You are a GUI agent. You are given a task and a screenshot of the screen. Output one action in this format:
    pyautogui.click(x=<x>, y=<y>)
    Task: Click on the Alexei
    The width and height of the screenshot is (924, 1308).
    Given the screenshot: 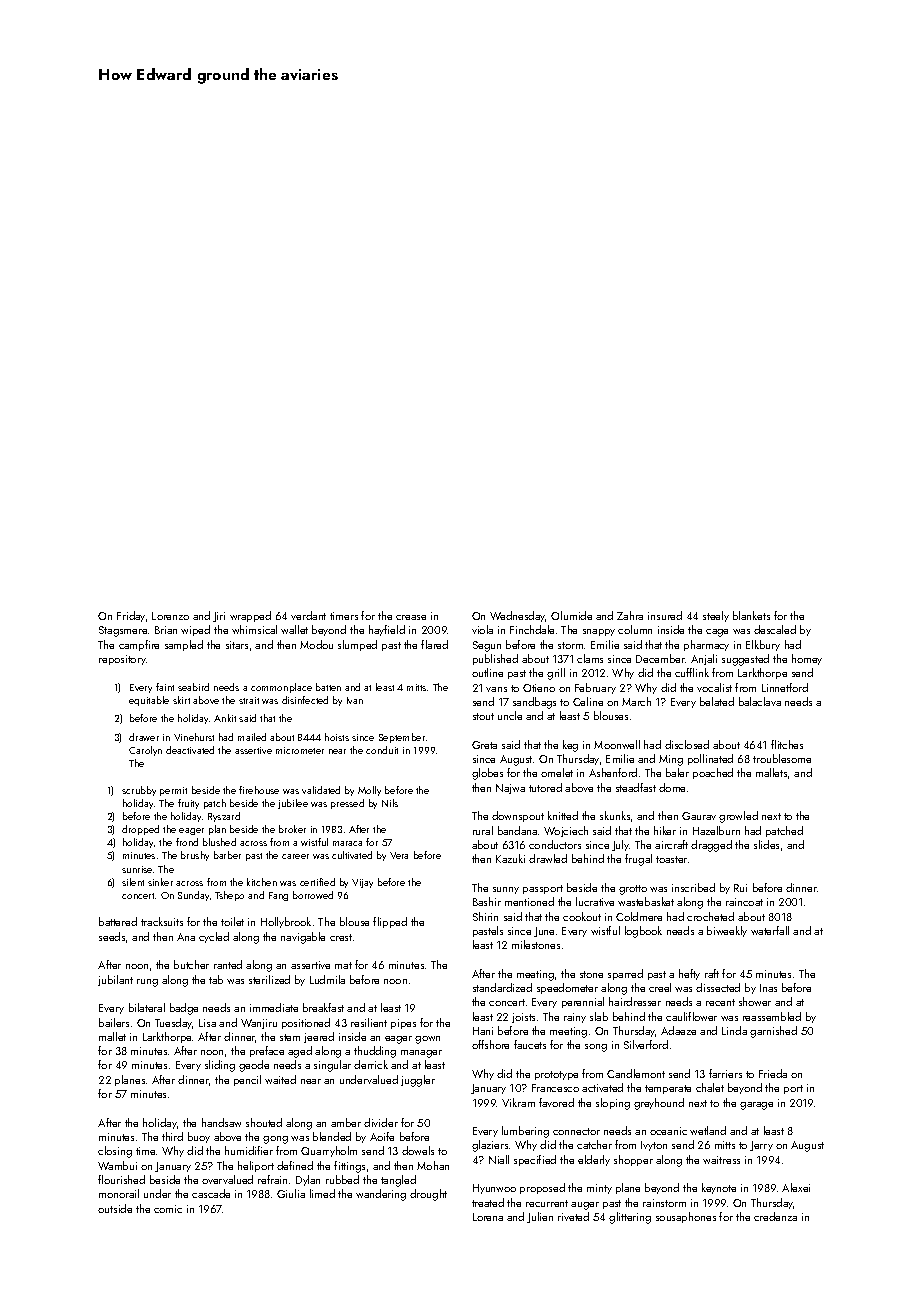 What is the action you would take?
    pyautogui.click(x=796, y=1187)
